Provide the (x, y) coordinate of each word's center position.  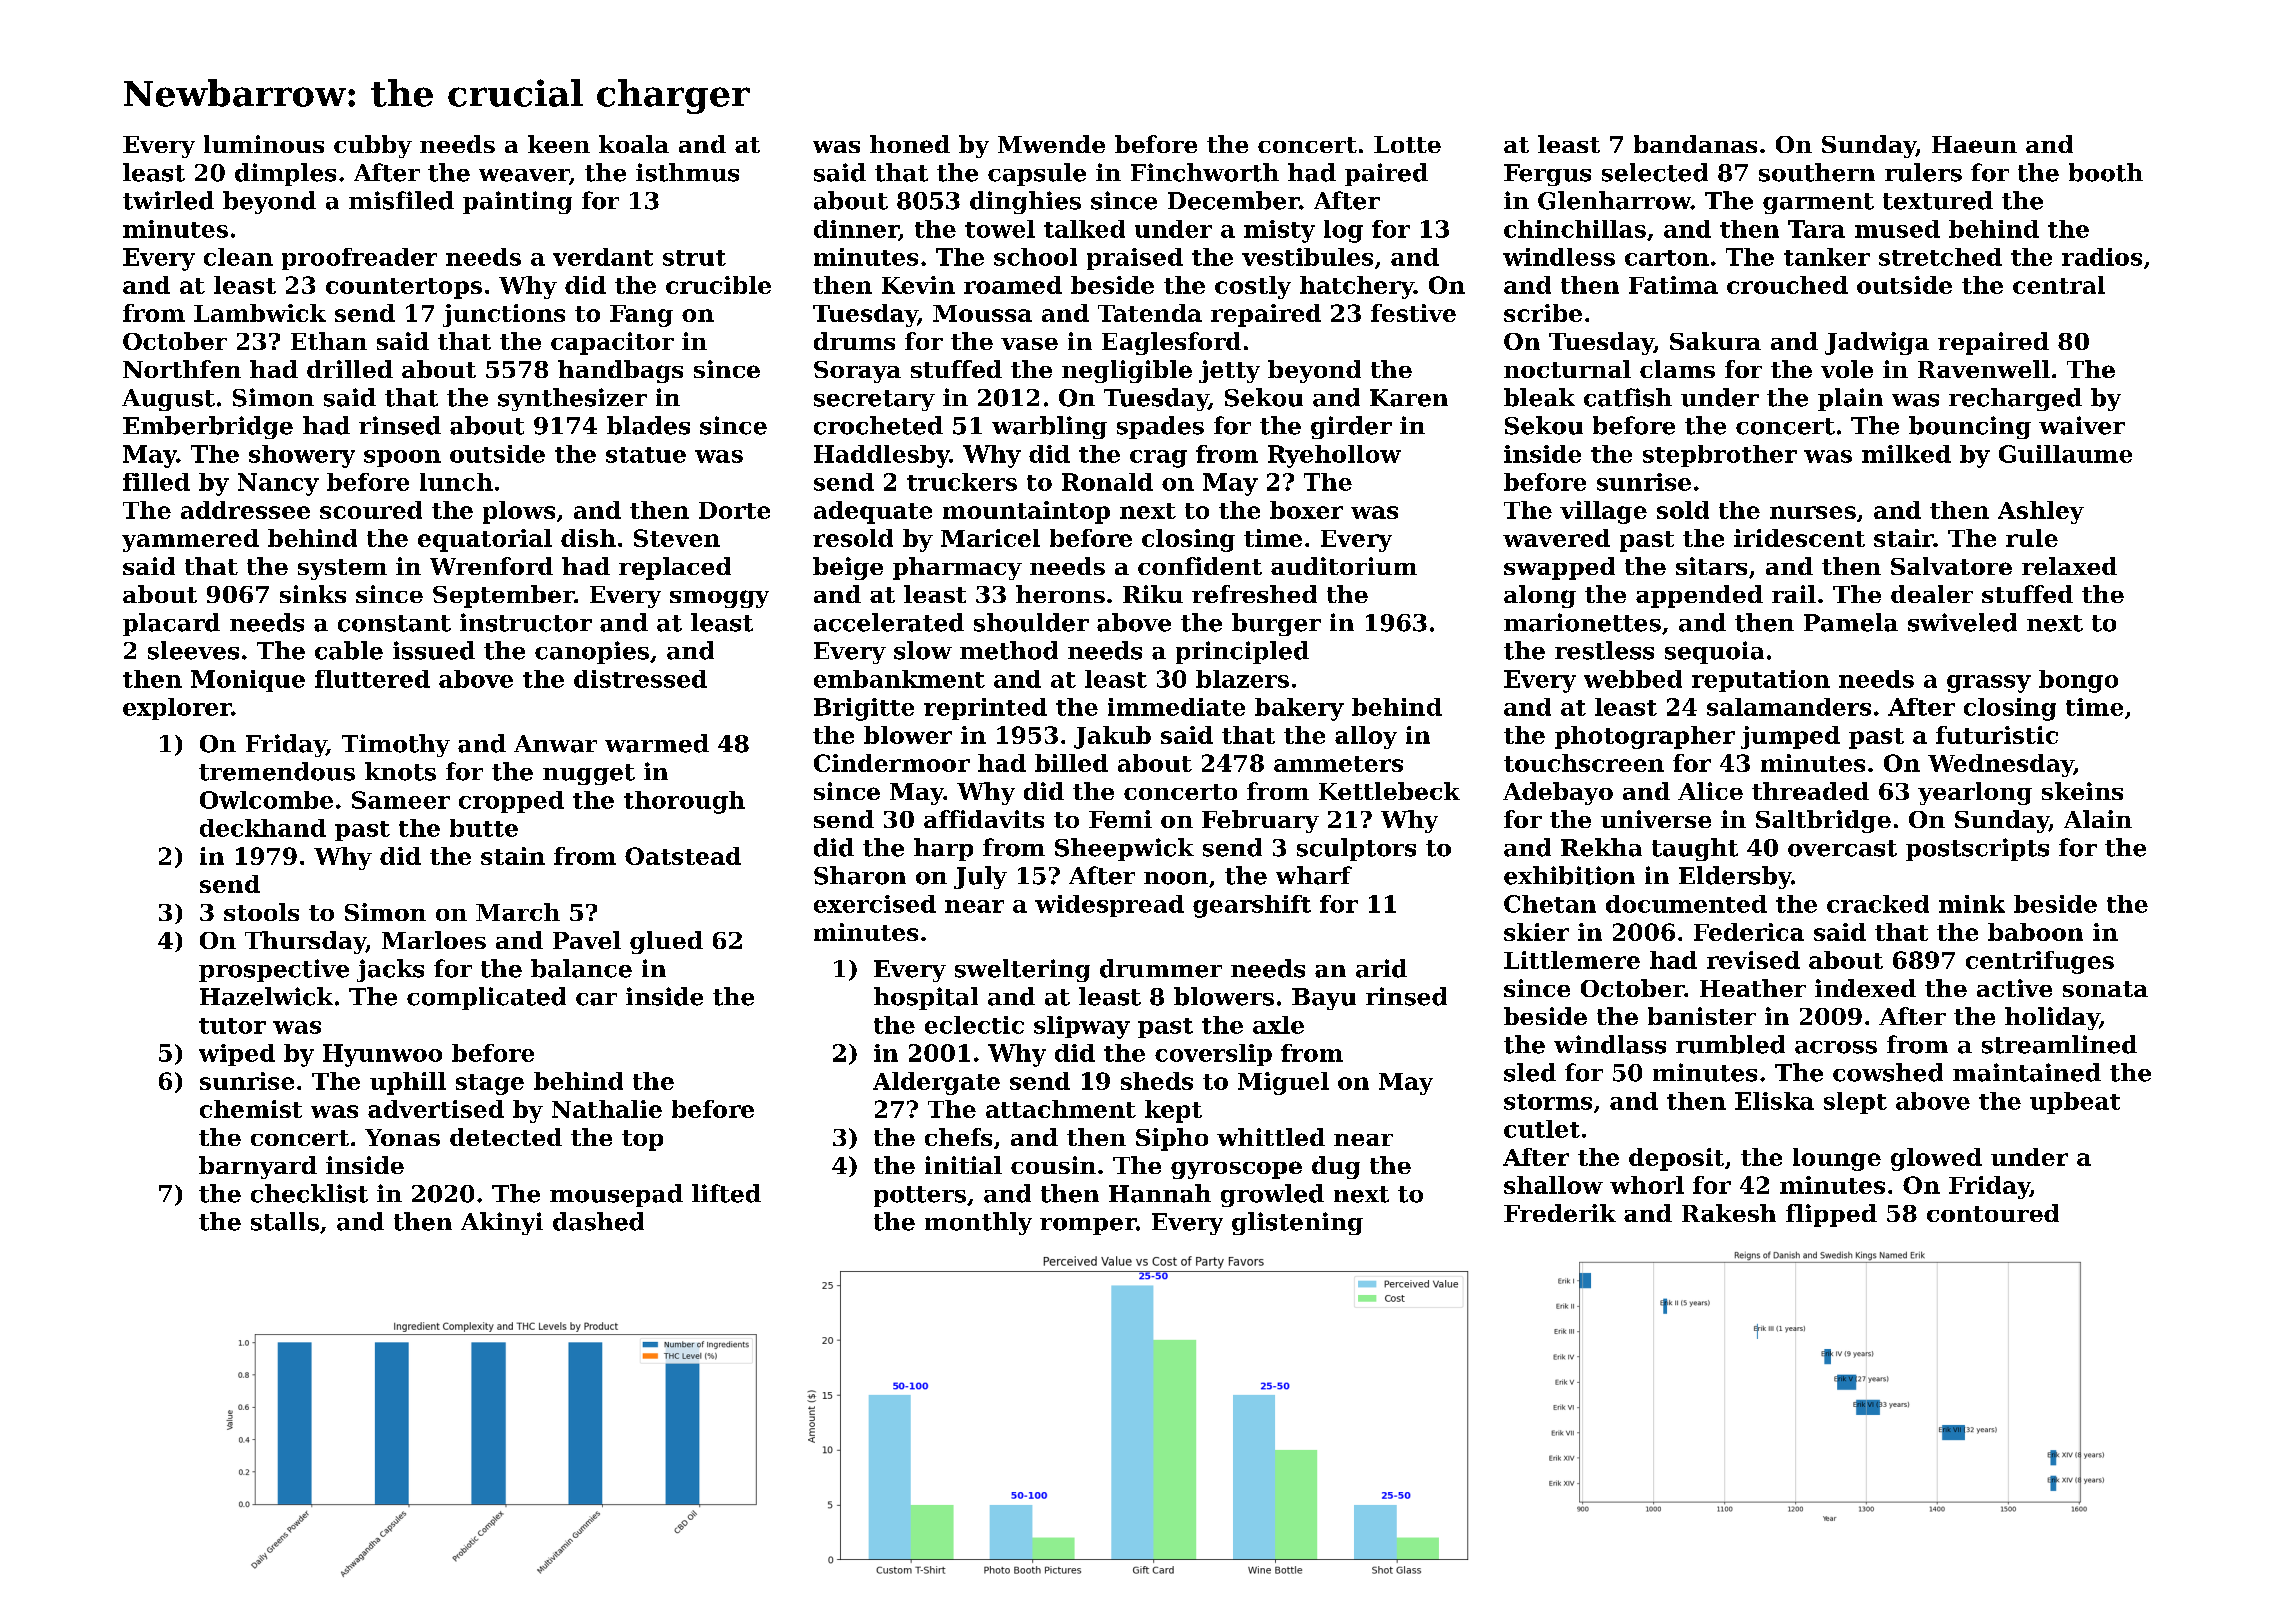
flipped (1831, 1215)
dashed (598, 1221)
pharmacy (957, 568)
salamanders (1789, 707)
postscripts (1977, 849)
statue (646, 455)
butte (484, 828)
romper (1088, 1226)
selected (1655, 172)
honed (910, 144)
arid (1381, 968)
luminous (264, 144)
